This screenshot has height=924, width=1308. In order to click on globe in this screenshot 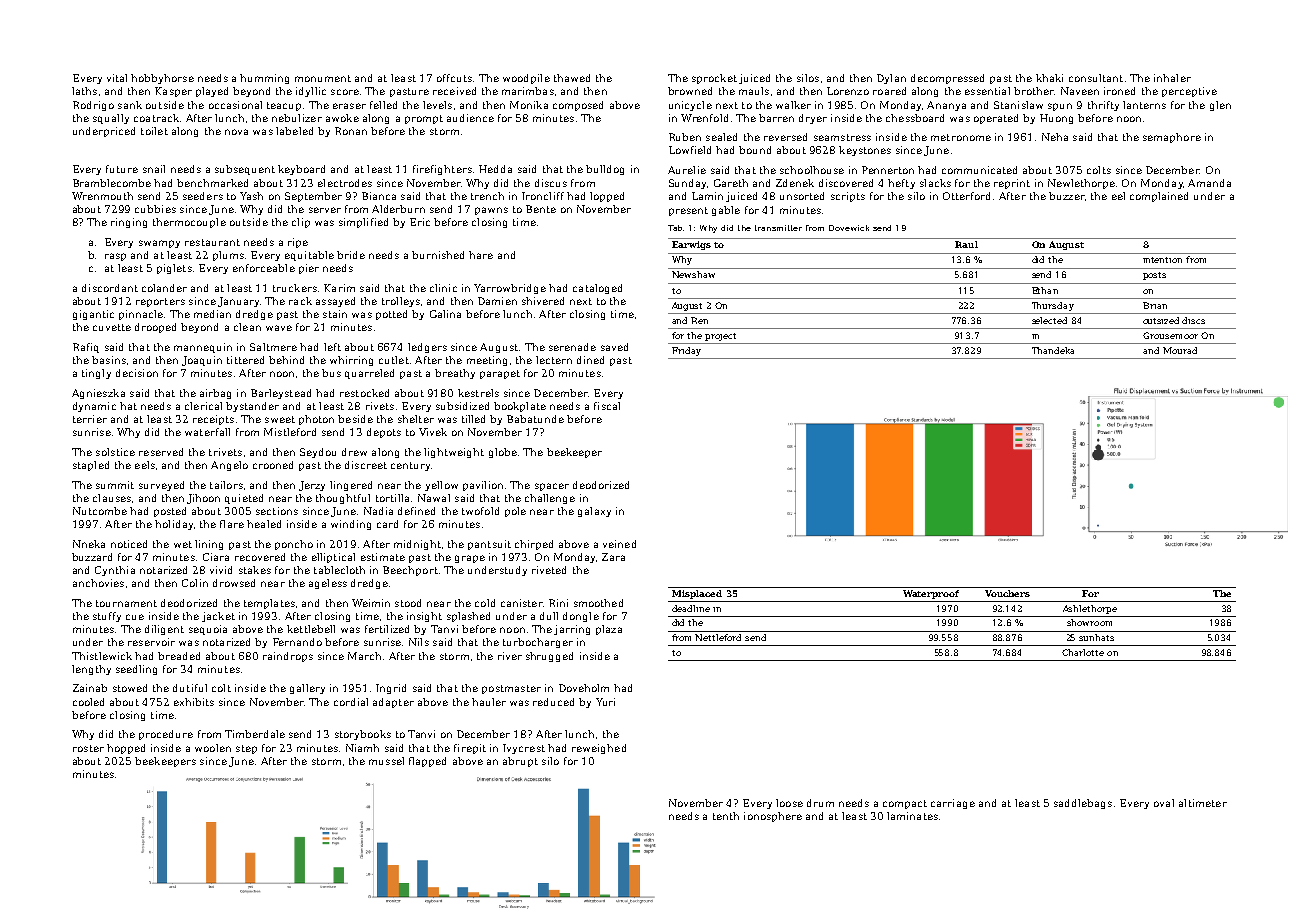, I will do `click(503, 453)`.
